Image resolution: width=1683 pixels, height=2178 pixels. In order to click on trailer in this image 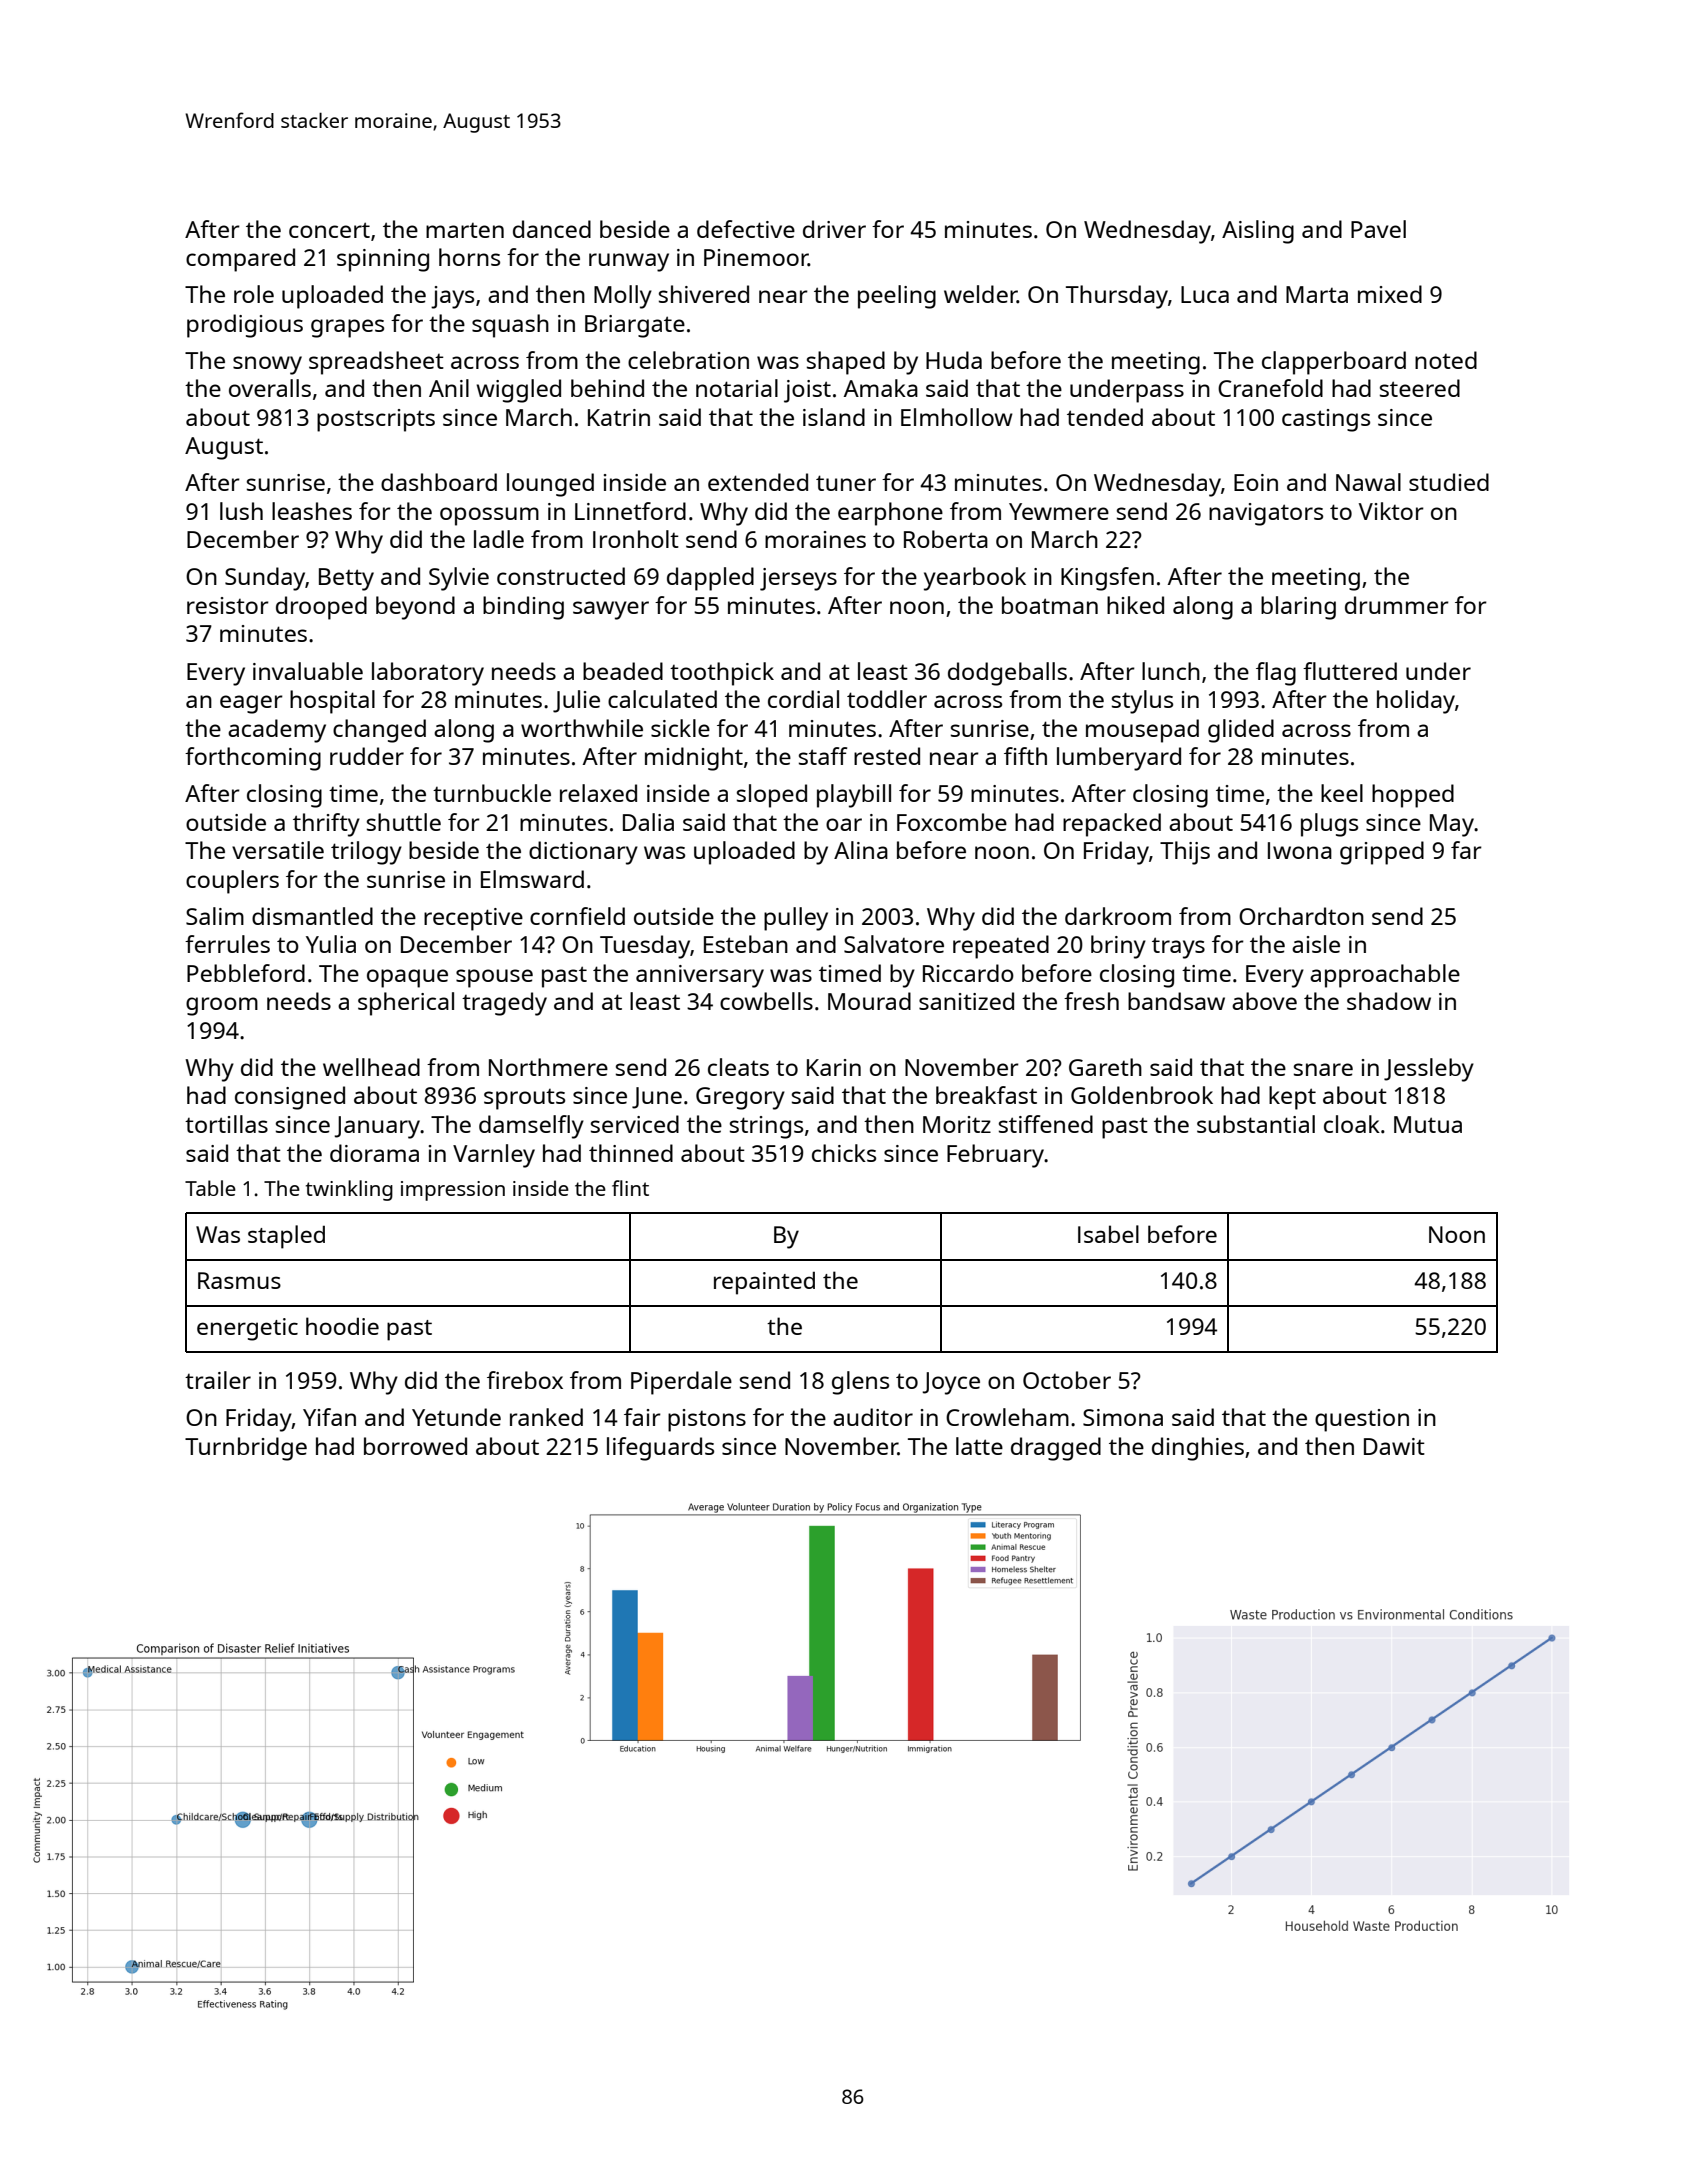, I will do `click(218, 1380)`.
